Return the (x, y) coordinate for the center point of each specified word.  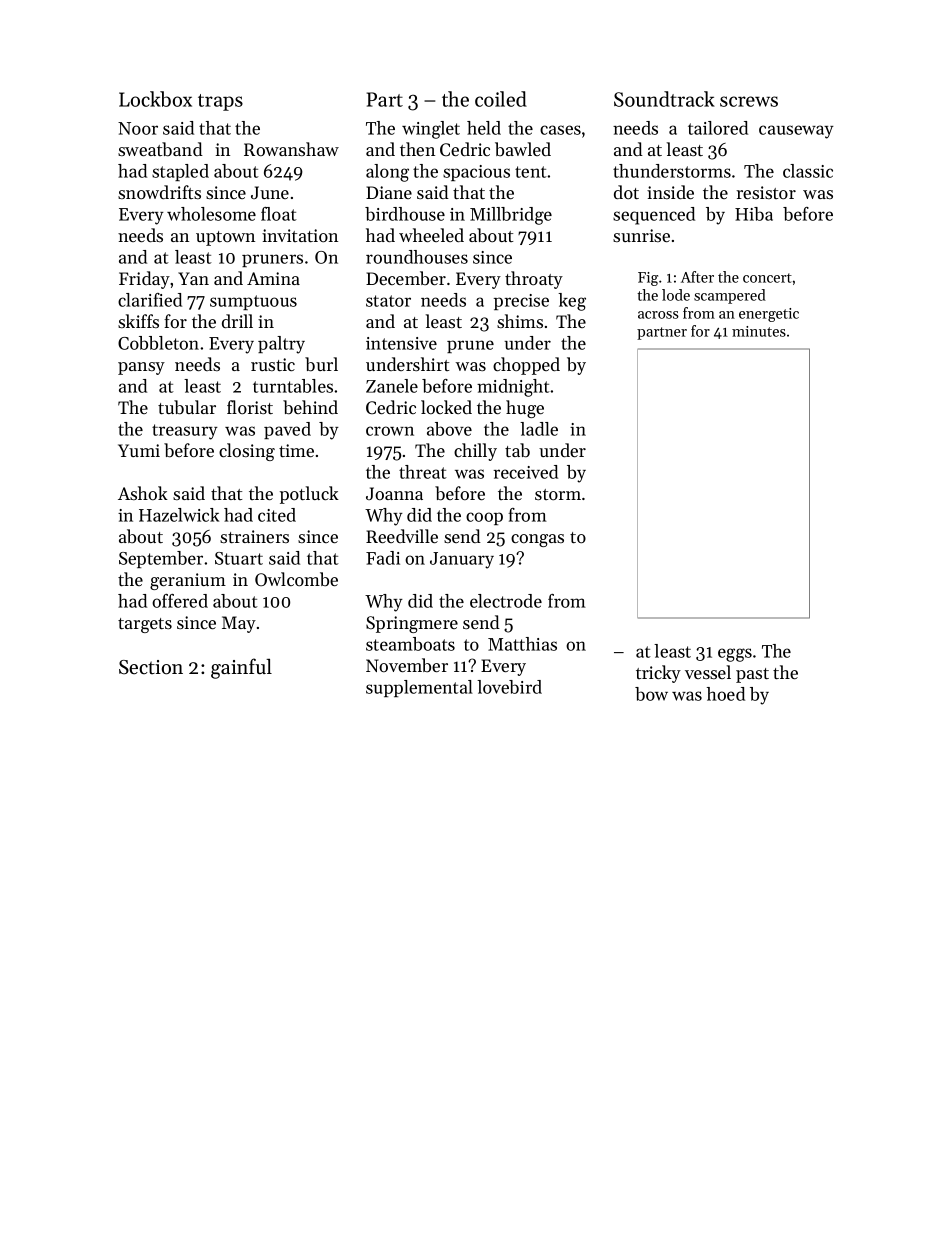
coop (484, 518)
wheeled (431, 235)
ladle (539, 429)
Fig (648, 279)
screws (749, 101)
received (525, 472)
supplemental (419, 688)
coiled (501, 99)
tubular (187, 407)
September (161, 559)
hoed (726, 694)
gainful (241, 668)
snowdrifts (159, 192)
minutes (759, 331)
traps (220, 102)
